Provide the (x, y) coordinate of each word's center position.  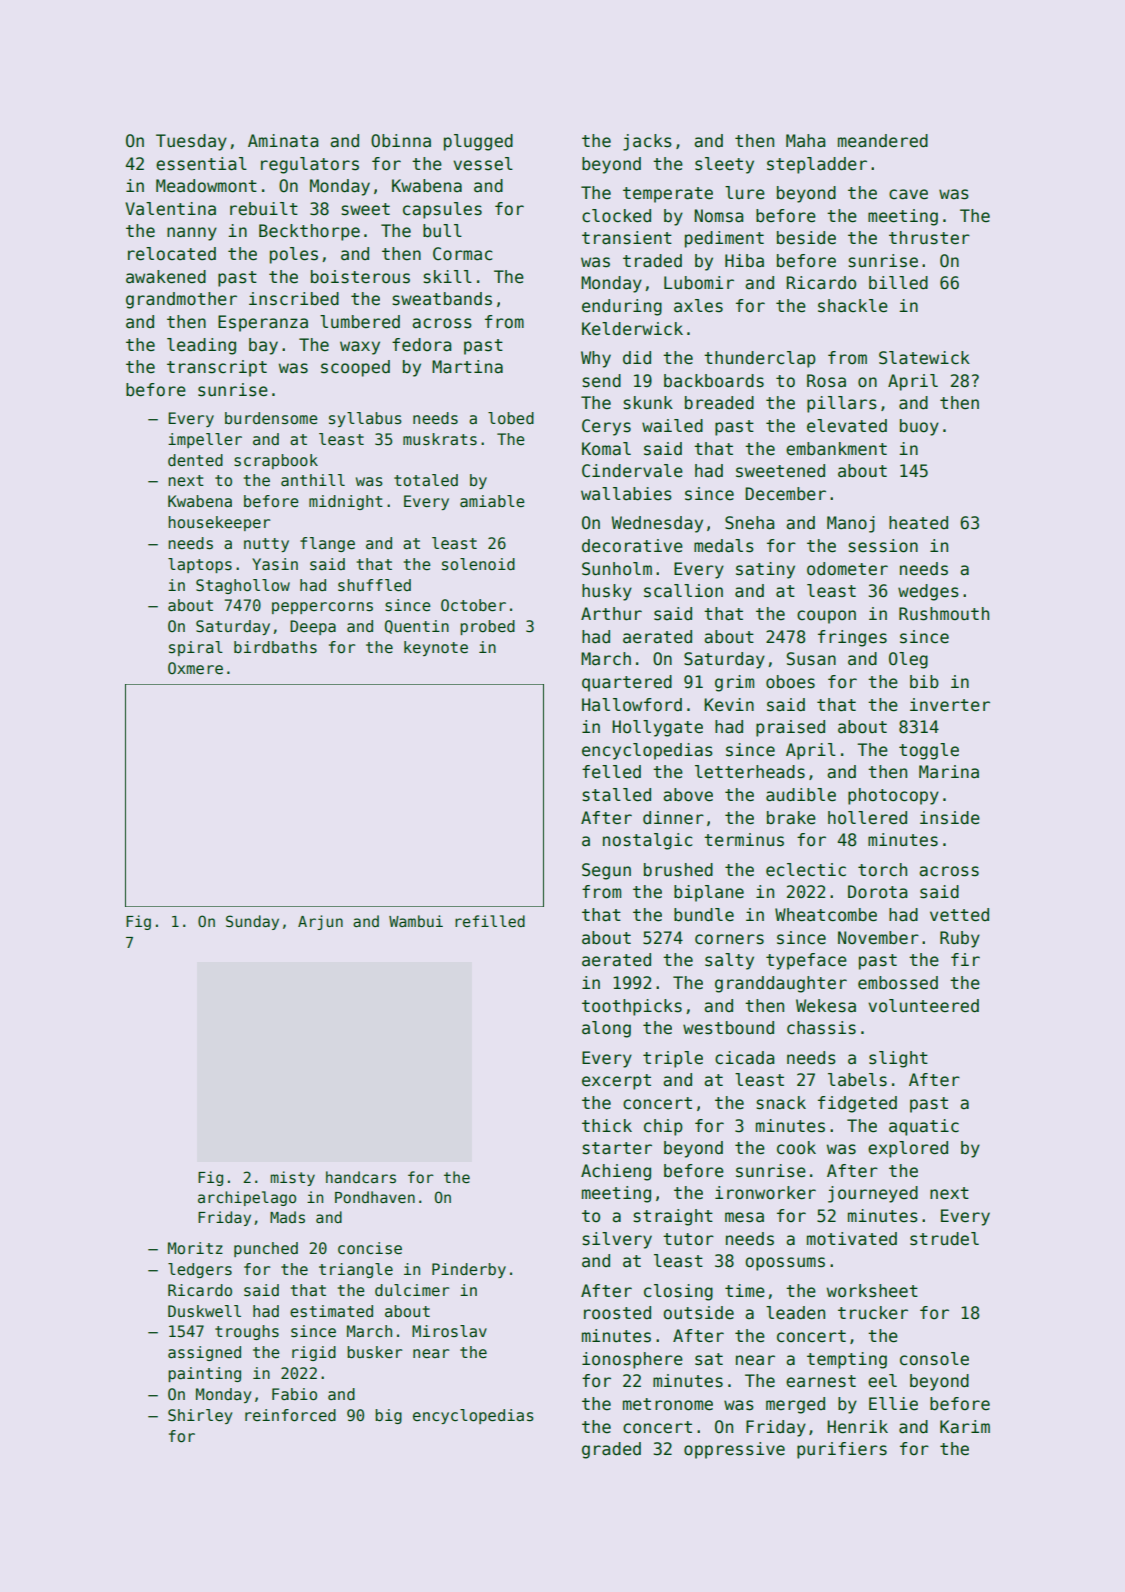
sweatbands (442, 299)
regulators (310, 165)
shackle (853, 306)
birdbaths (275, 647)
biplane (709, 893)
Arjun (320, 922)
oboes (790, 682)
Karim (965, 1427)
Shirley (200, 1416)
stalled (616, 795)
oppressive (734, 1450)
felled (611, 772)
